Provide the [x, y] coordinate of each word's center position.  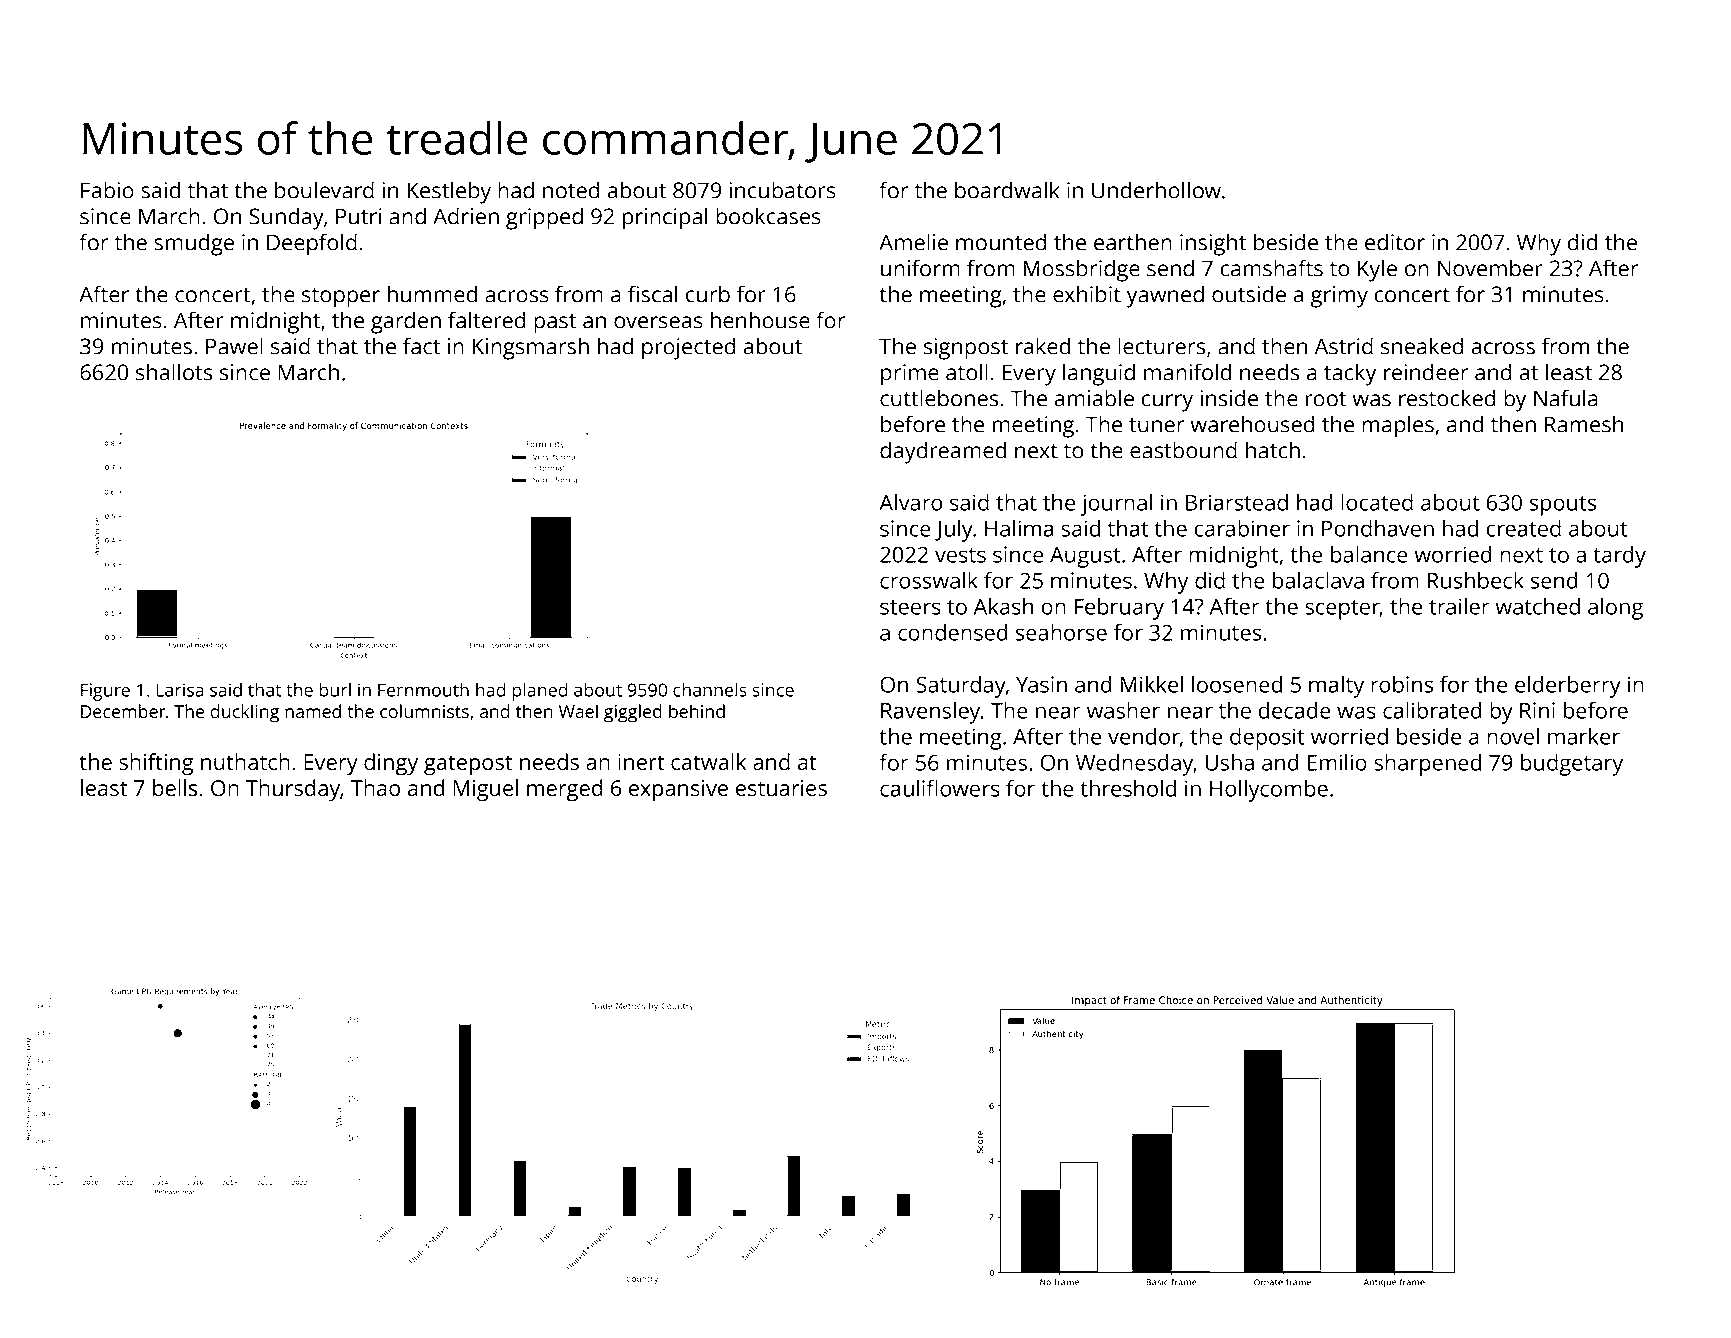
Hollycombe [1269, 791]
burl [335, 690]
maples [1398, 426]
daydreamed [943, 452]
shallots [174, 372]
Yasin [1041, 684]
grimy [1339, 297]
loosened [1237, 684]
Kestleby [449, 192]
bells [175, 787]
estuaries [781, 788]
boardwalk [1007, 190]
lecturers [1161, 346]
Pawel [234, 346]
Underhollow [1156, 190]
